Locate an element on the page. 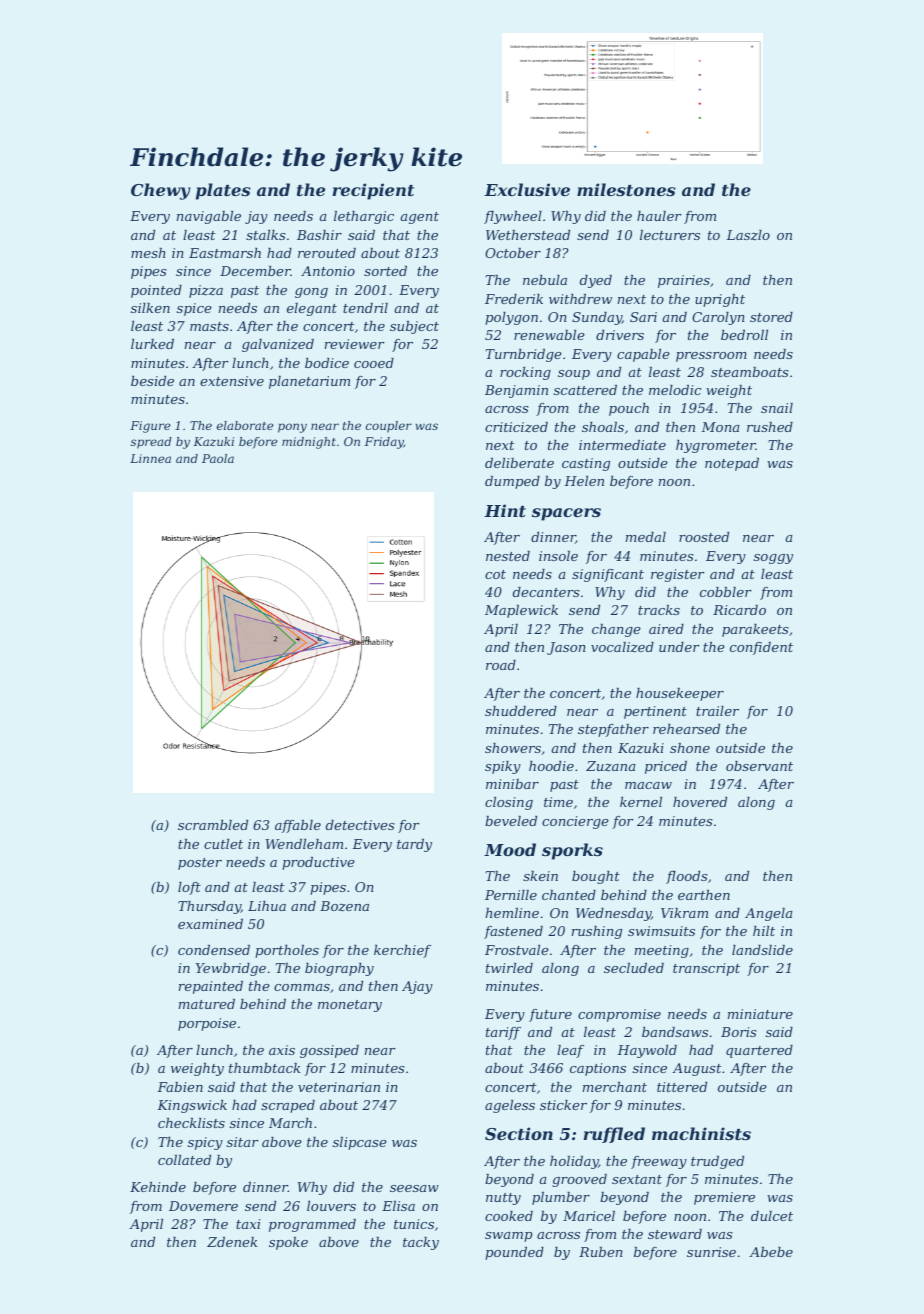 The height and width of the document is (1314, 924). scrambled is located at coordinates (213, 825).
